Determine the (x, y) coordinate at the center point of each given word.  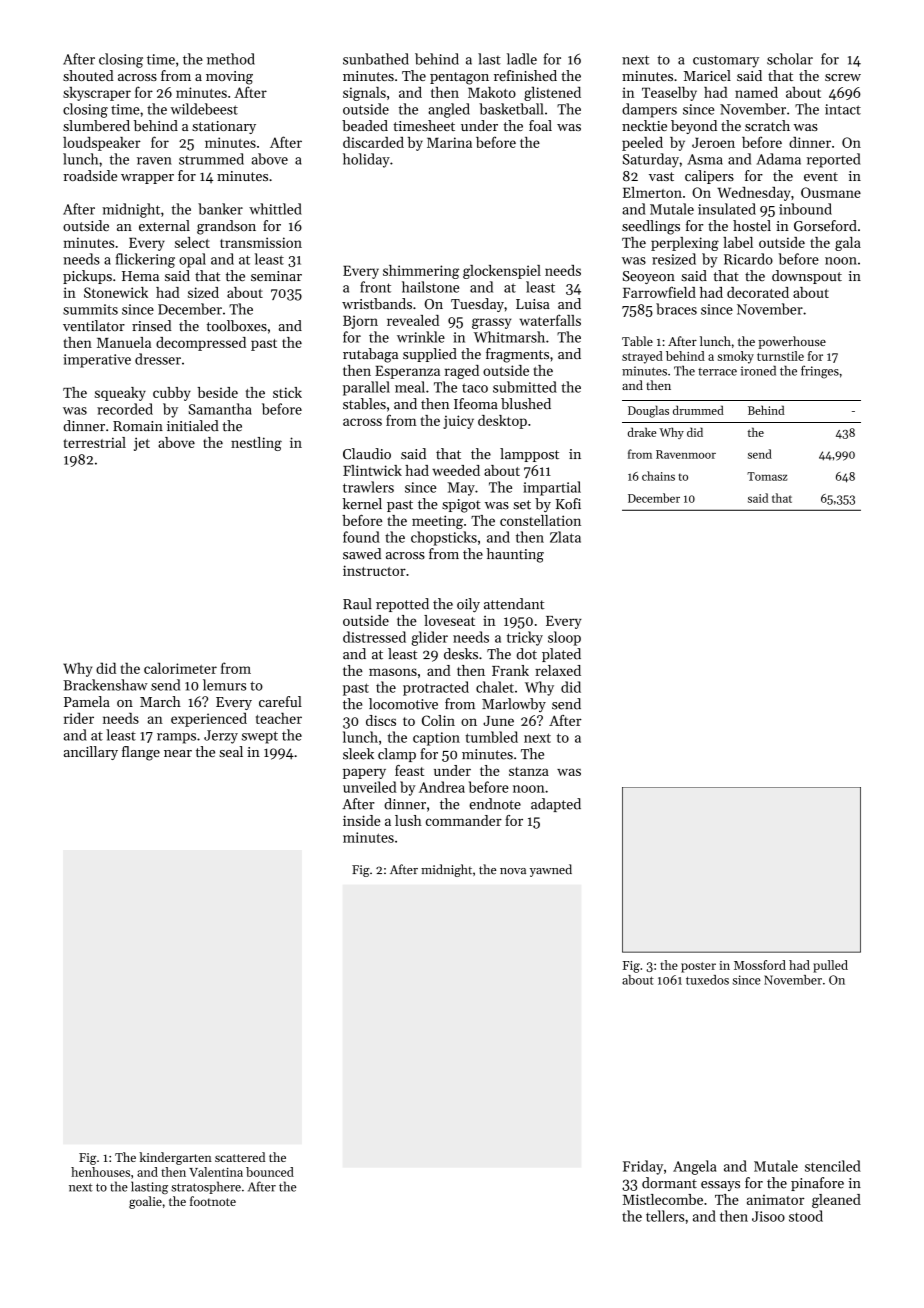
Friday (643, 1167)
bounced (270, 1172)
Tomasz (767, 476)
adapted (556, 805)
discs (381, 720)
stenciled (833, 1166)
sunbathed (376, 59)
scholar (790, 59)
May (461, 489)
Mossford (760, 965)
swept (260, 737)
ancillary (91, 753)
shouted (88, 75)
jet (142, 444)
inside (362, 820)
